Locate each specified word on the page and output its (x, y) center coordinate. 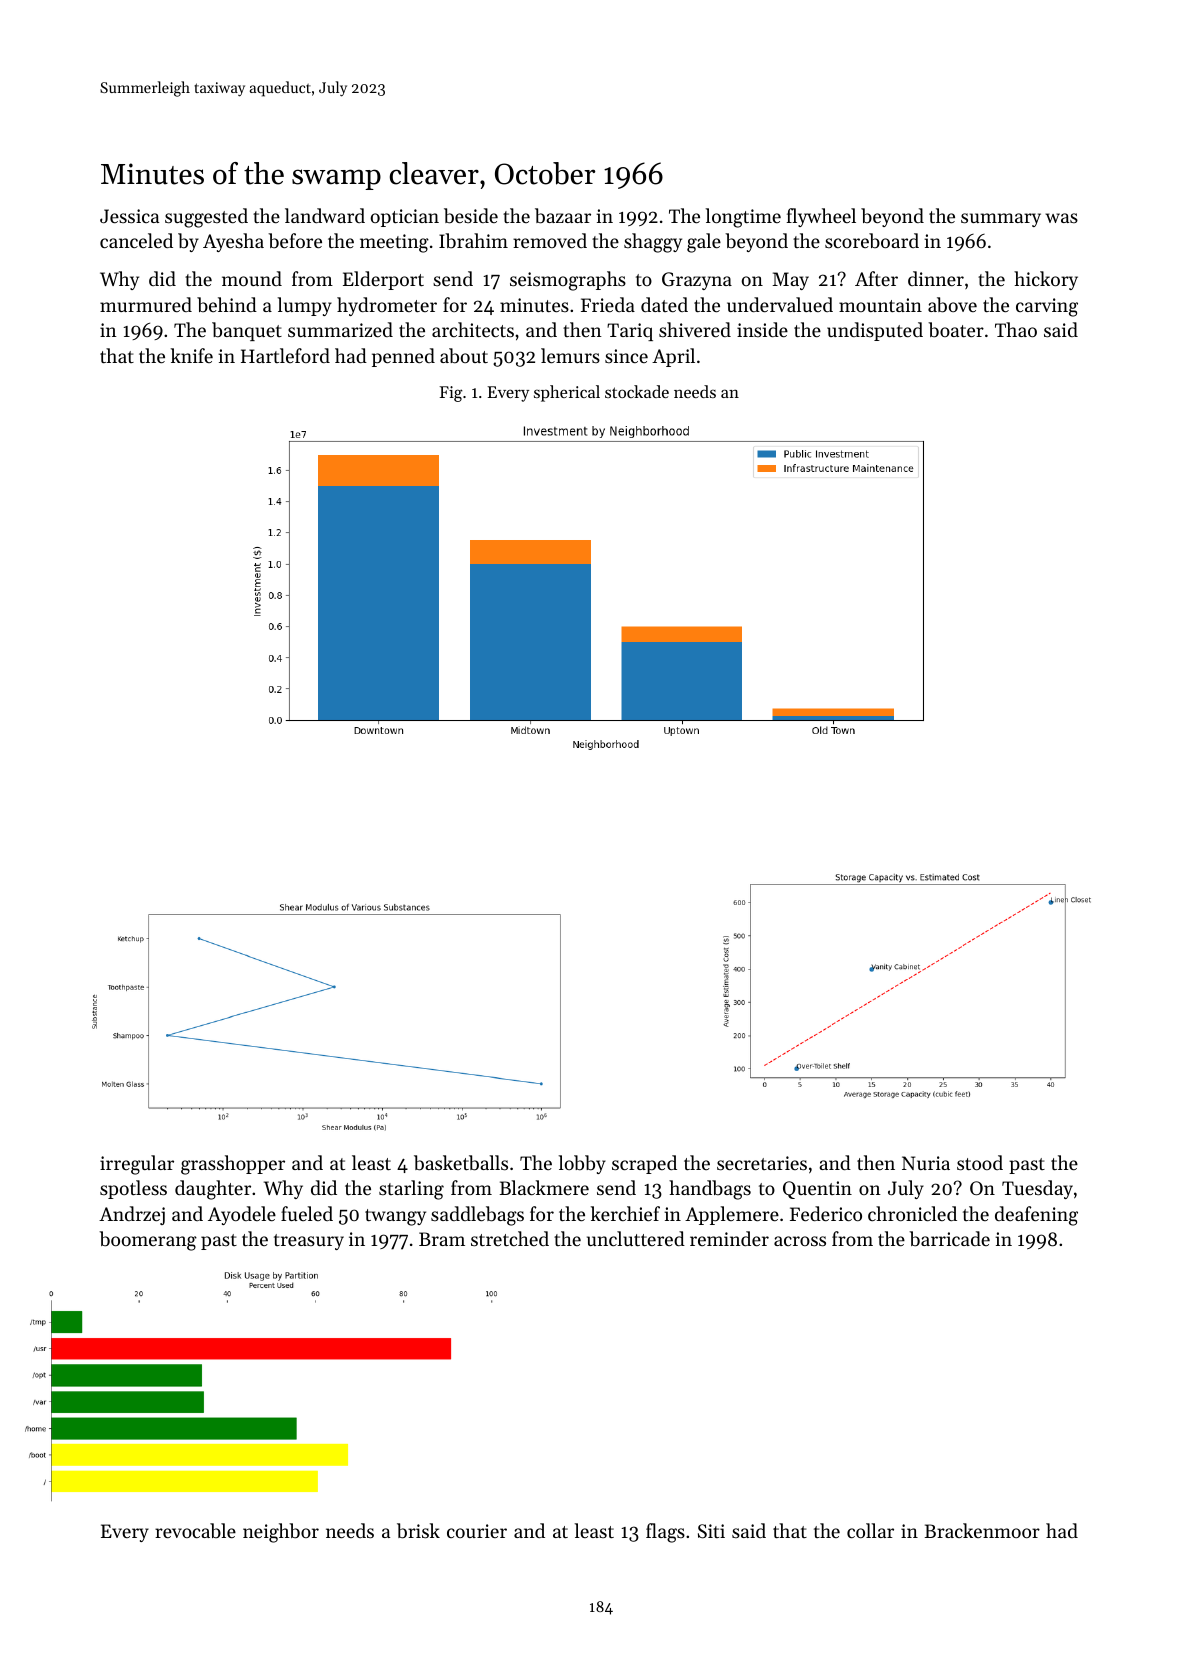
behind (227, 304)
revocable (195, 1530)
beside (471, 216)
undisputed (875, 331)
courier (477, 1531)
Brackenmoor (982, 1530)
